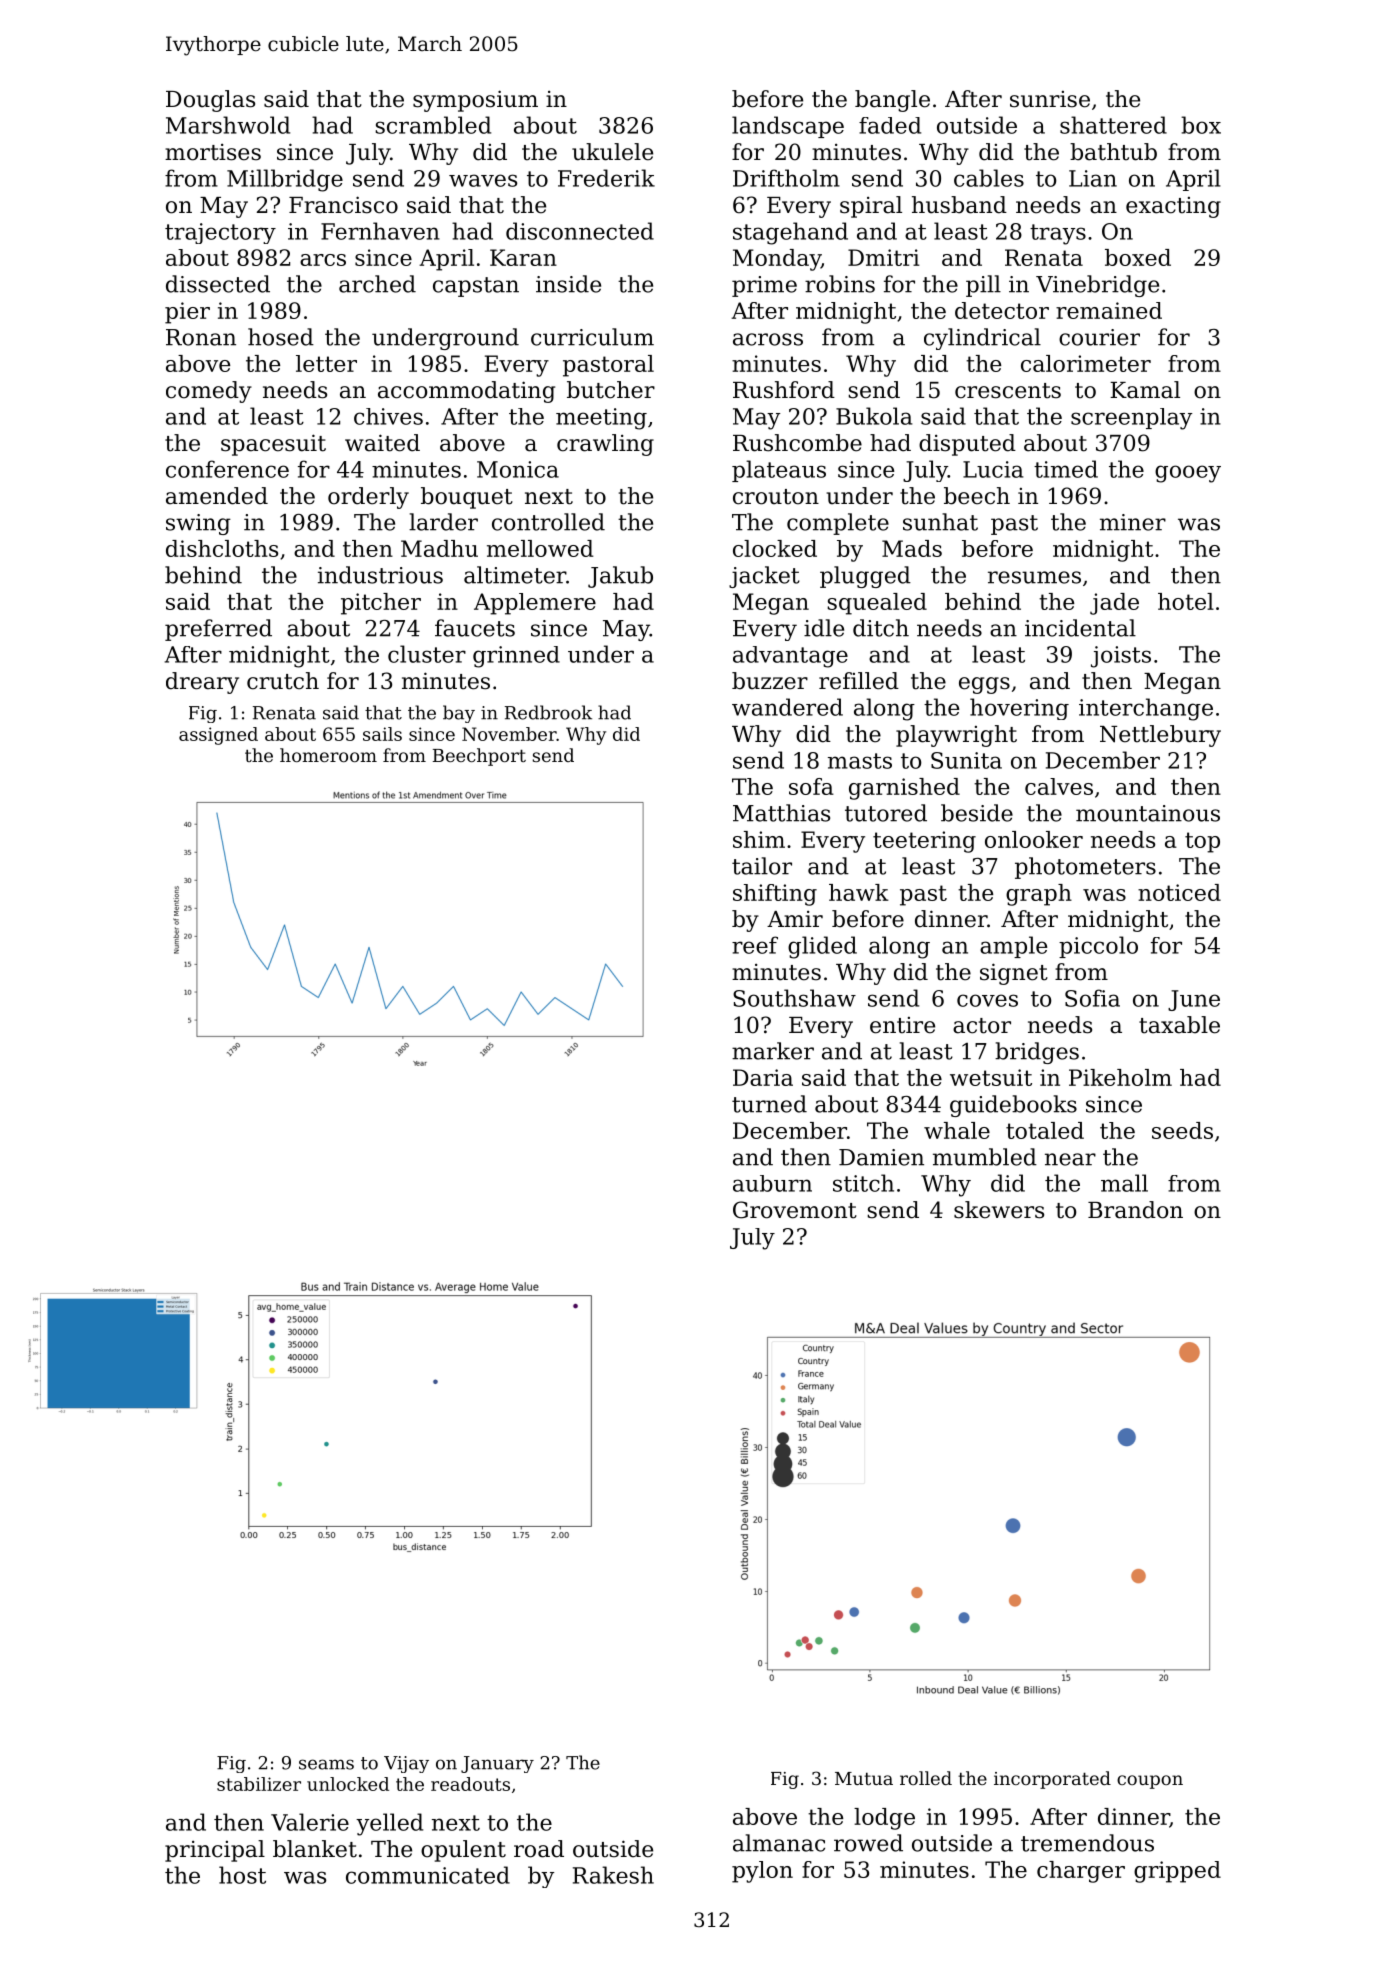 The width and height of the screenshot is (1386, 1969). Describe the element at coordinates (1138, 257) in the screenshot. I see `boxed` at that location.
